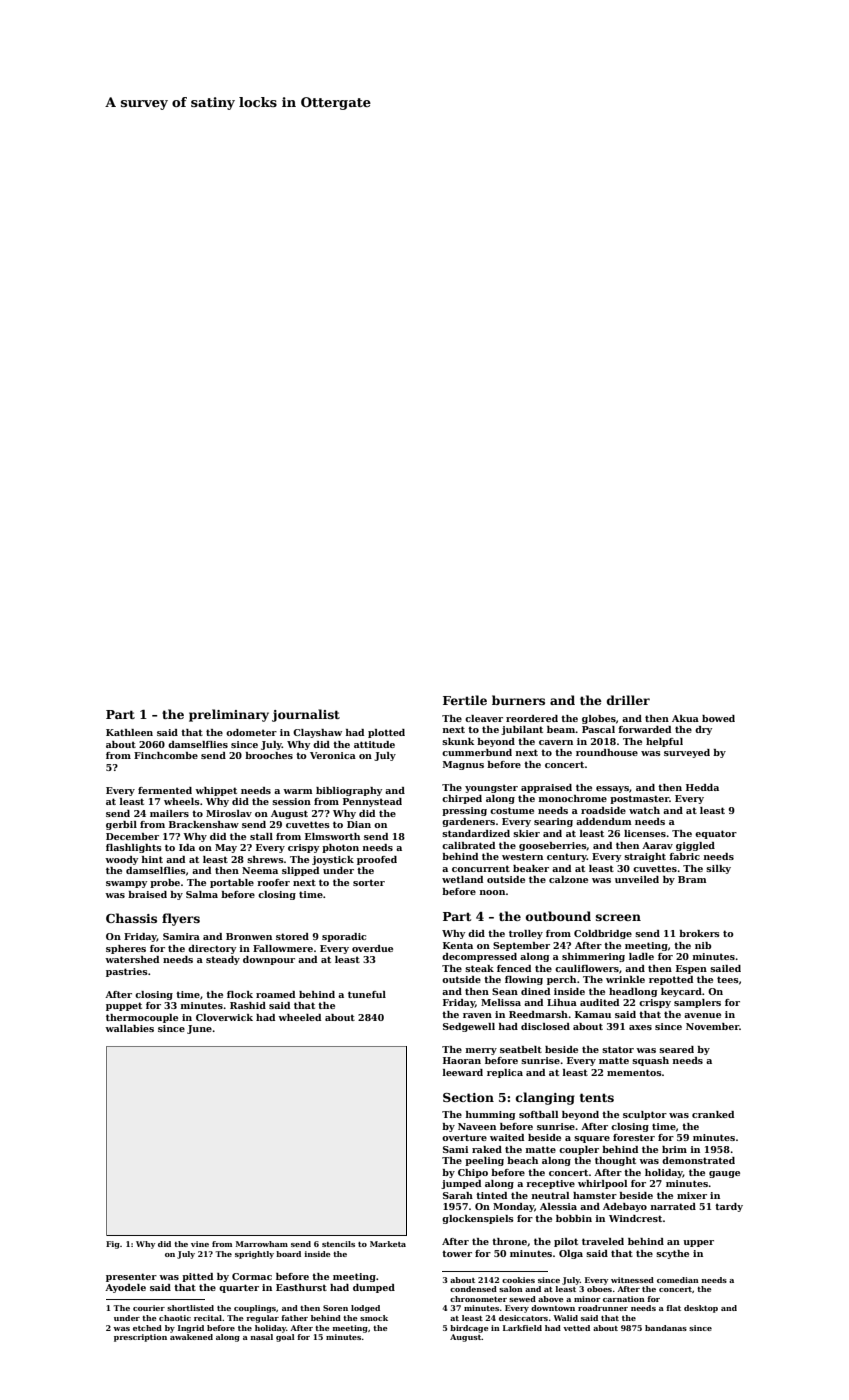  I want to click on Finchcombe, so click(166, 755).
